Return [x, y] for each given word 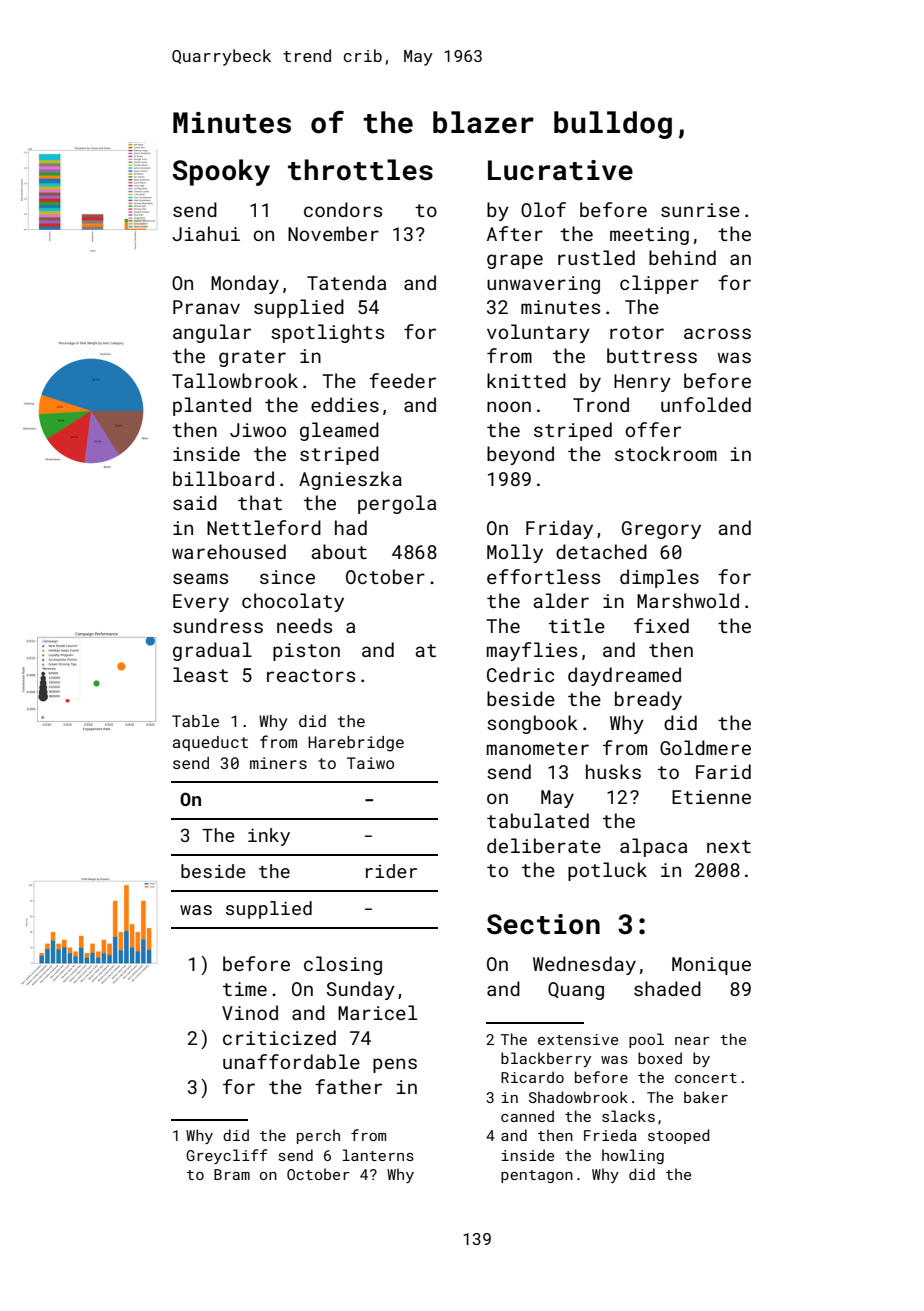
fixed [661, 625]
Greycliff [226, 1156]
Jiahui [206, 233]
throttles [360, 170]
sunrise [700, 210]
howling [633, 1156]
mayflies [532, 651]
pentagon [537, 1176]
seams [200, 578]
